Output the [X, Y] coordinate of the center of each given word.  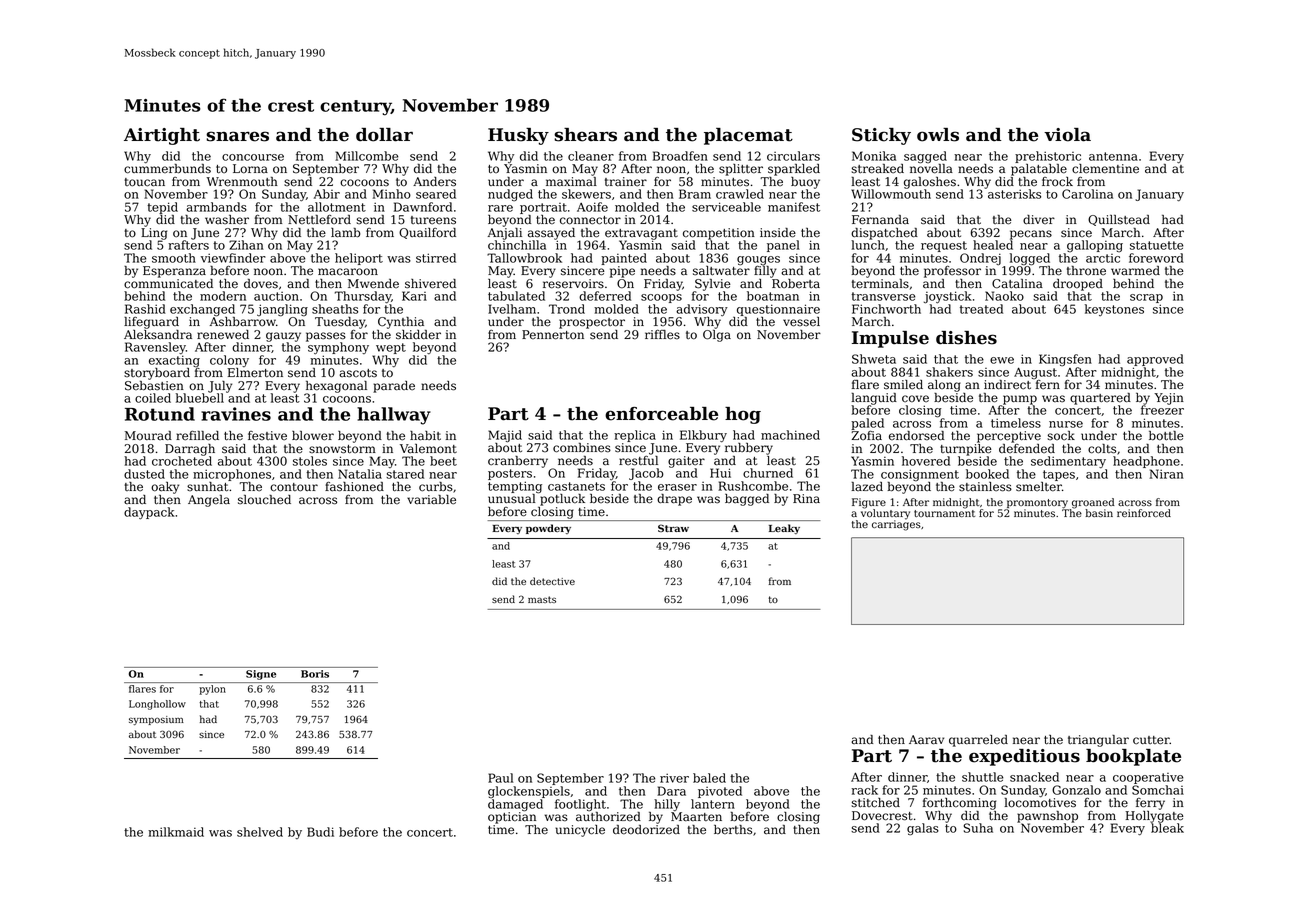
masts [542, 599]
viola [1067, 135]
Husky [518, 136]
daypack [149, 513]
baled [709, 778]
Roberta [796, 284]
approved [1155, 360]
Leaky [784, 529]
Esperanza [174, 272]
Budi [320, 832]
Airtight [162, 136]
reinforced [1144, 513]
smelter [1039, 487]
